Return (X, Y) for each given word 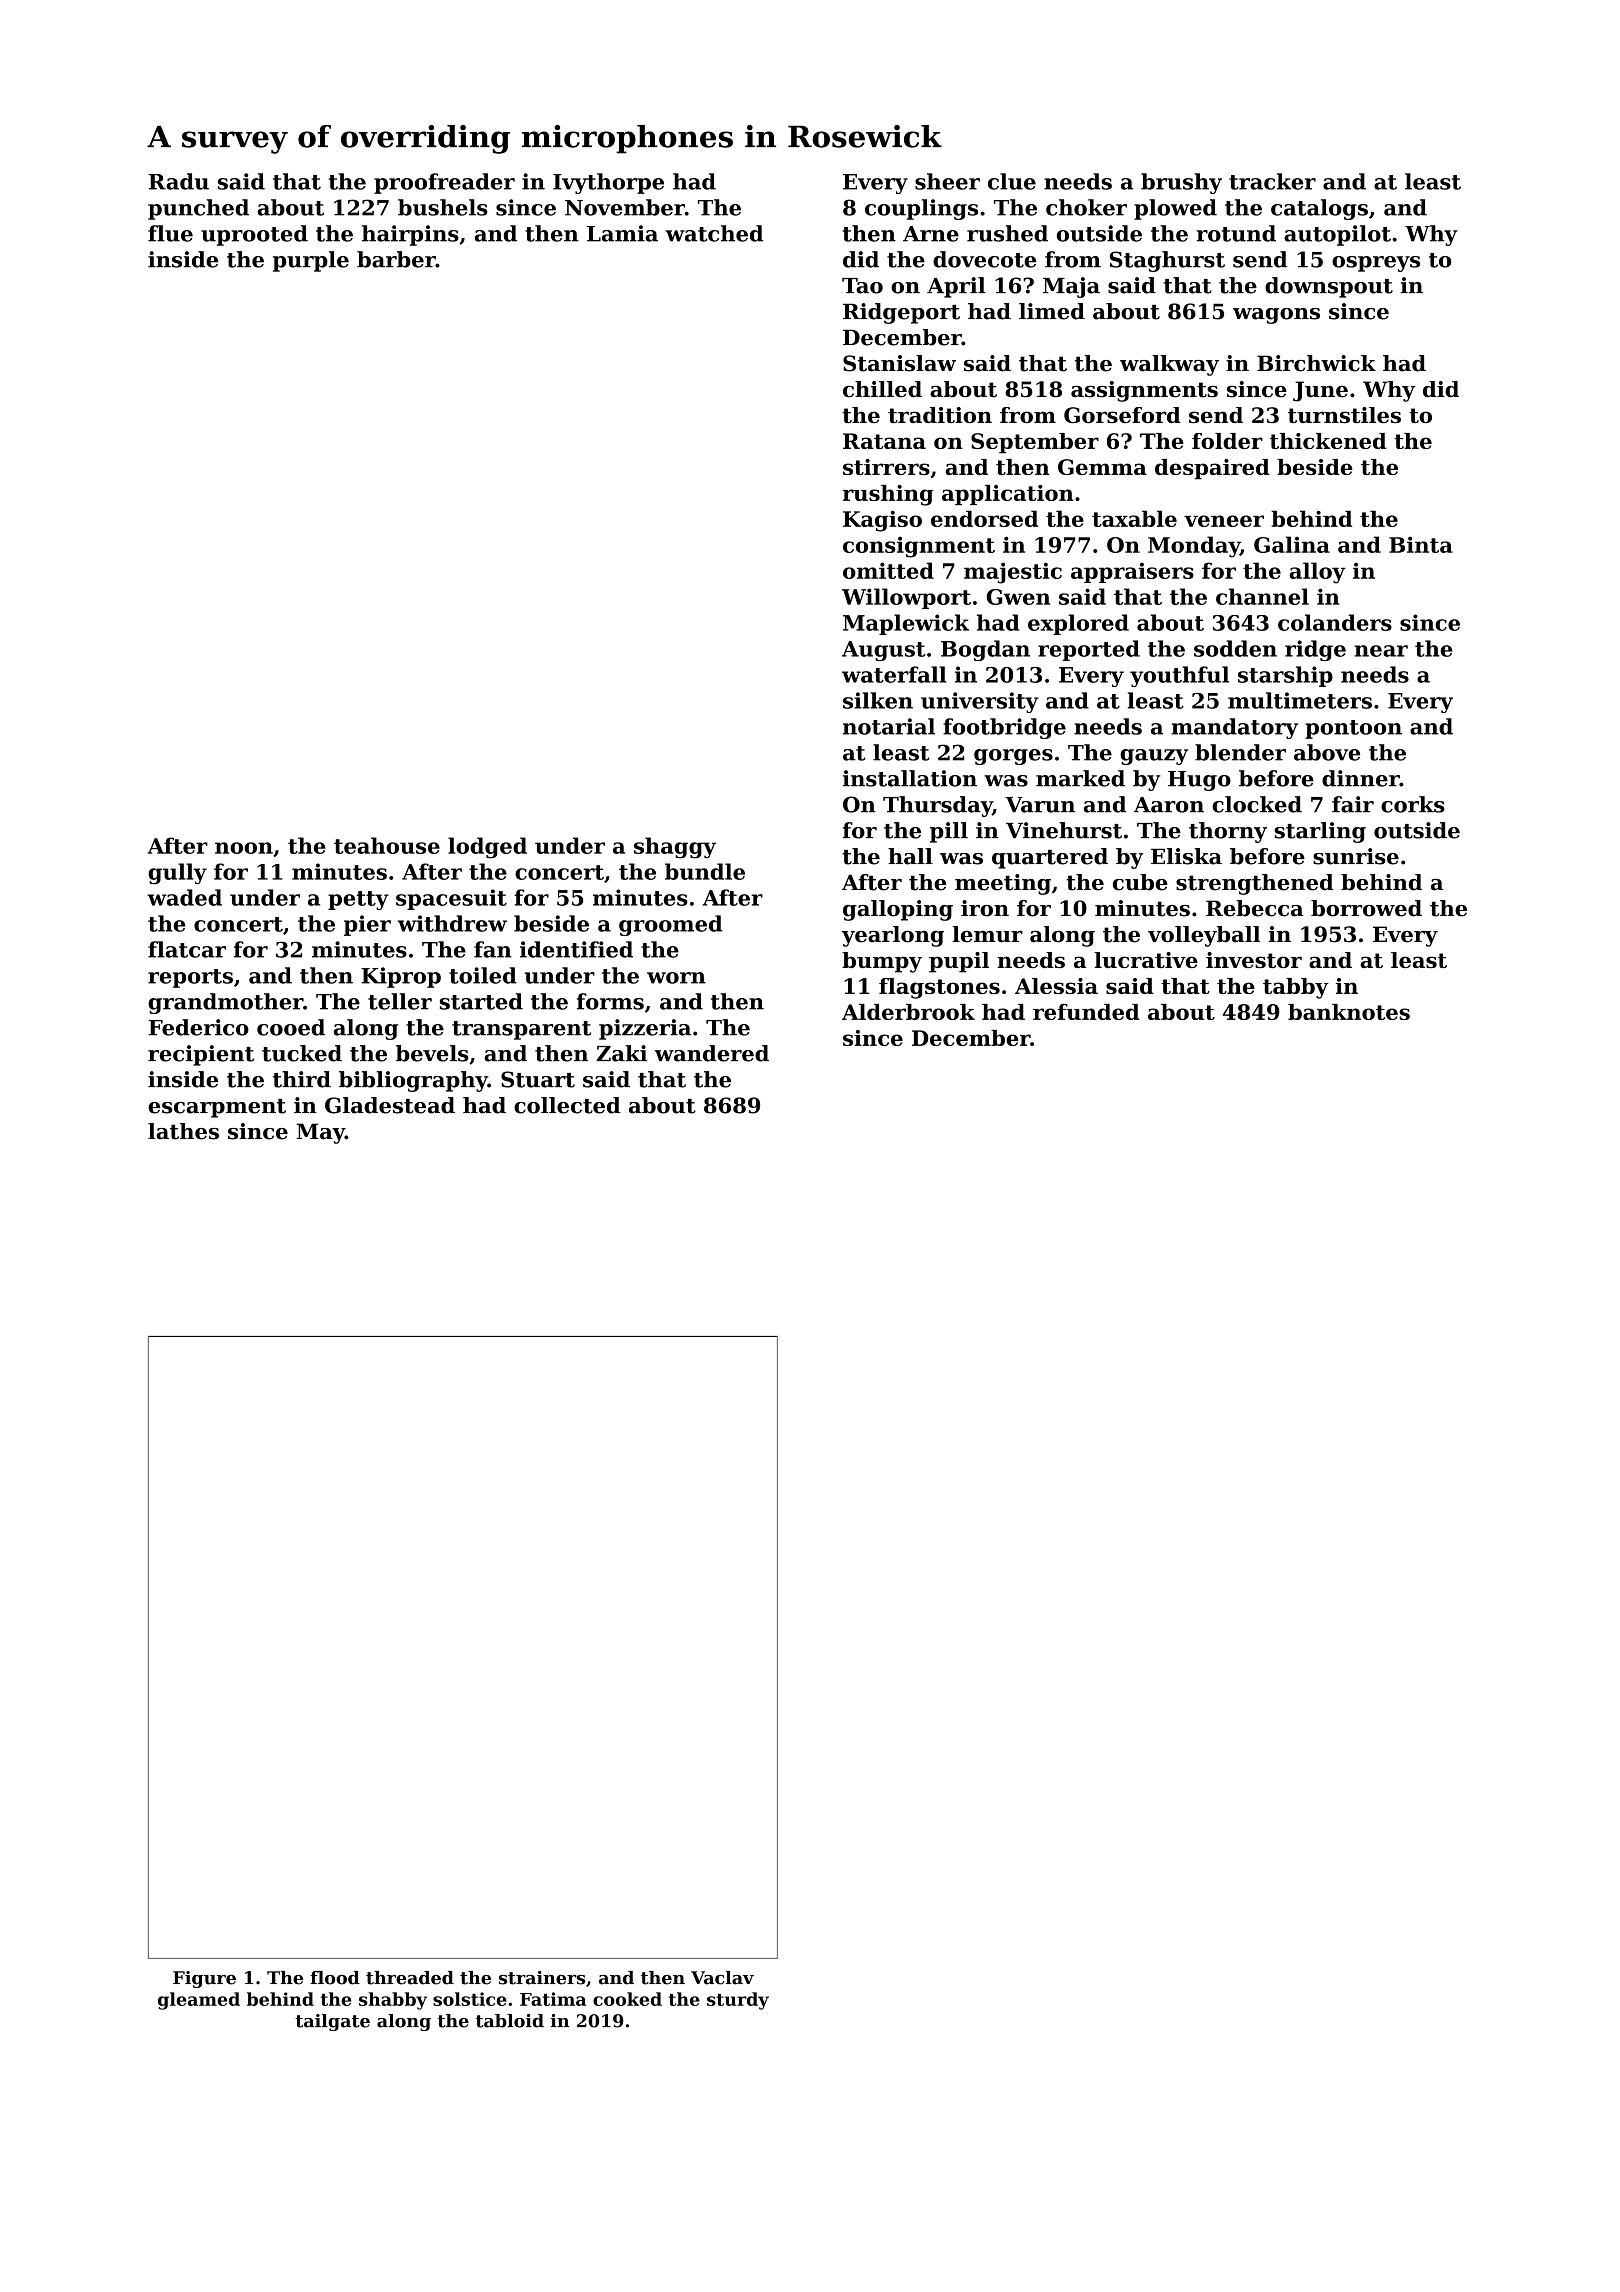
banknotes (1349, 1012)
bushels (443, 207)
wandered (712, 1053)
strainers (542, 1978)
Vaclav (722, 1978)
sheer (947, 181)
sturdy (738, 2001)
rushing (888, 495)
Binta (1421, 544)
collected (567, 1105)
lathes (183, 1131)
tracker (1272, 181)
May (321, 1133)
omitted (888, 570)
